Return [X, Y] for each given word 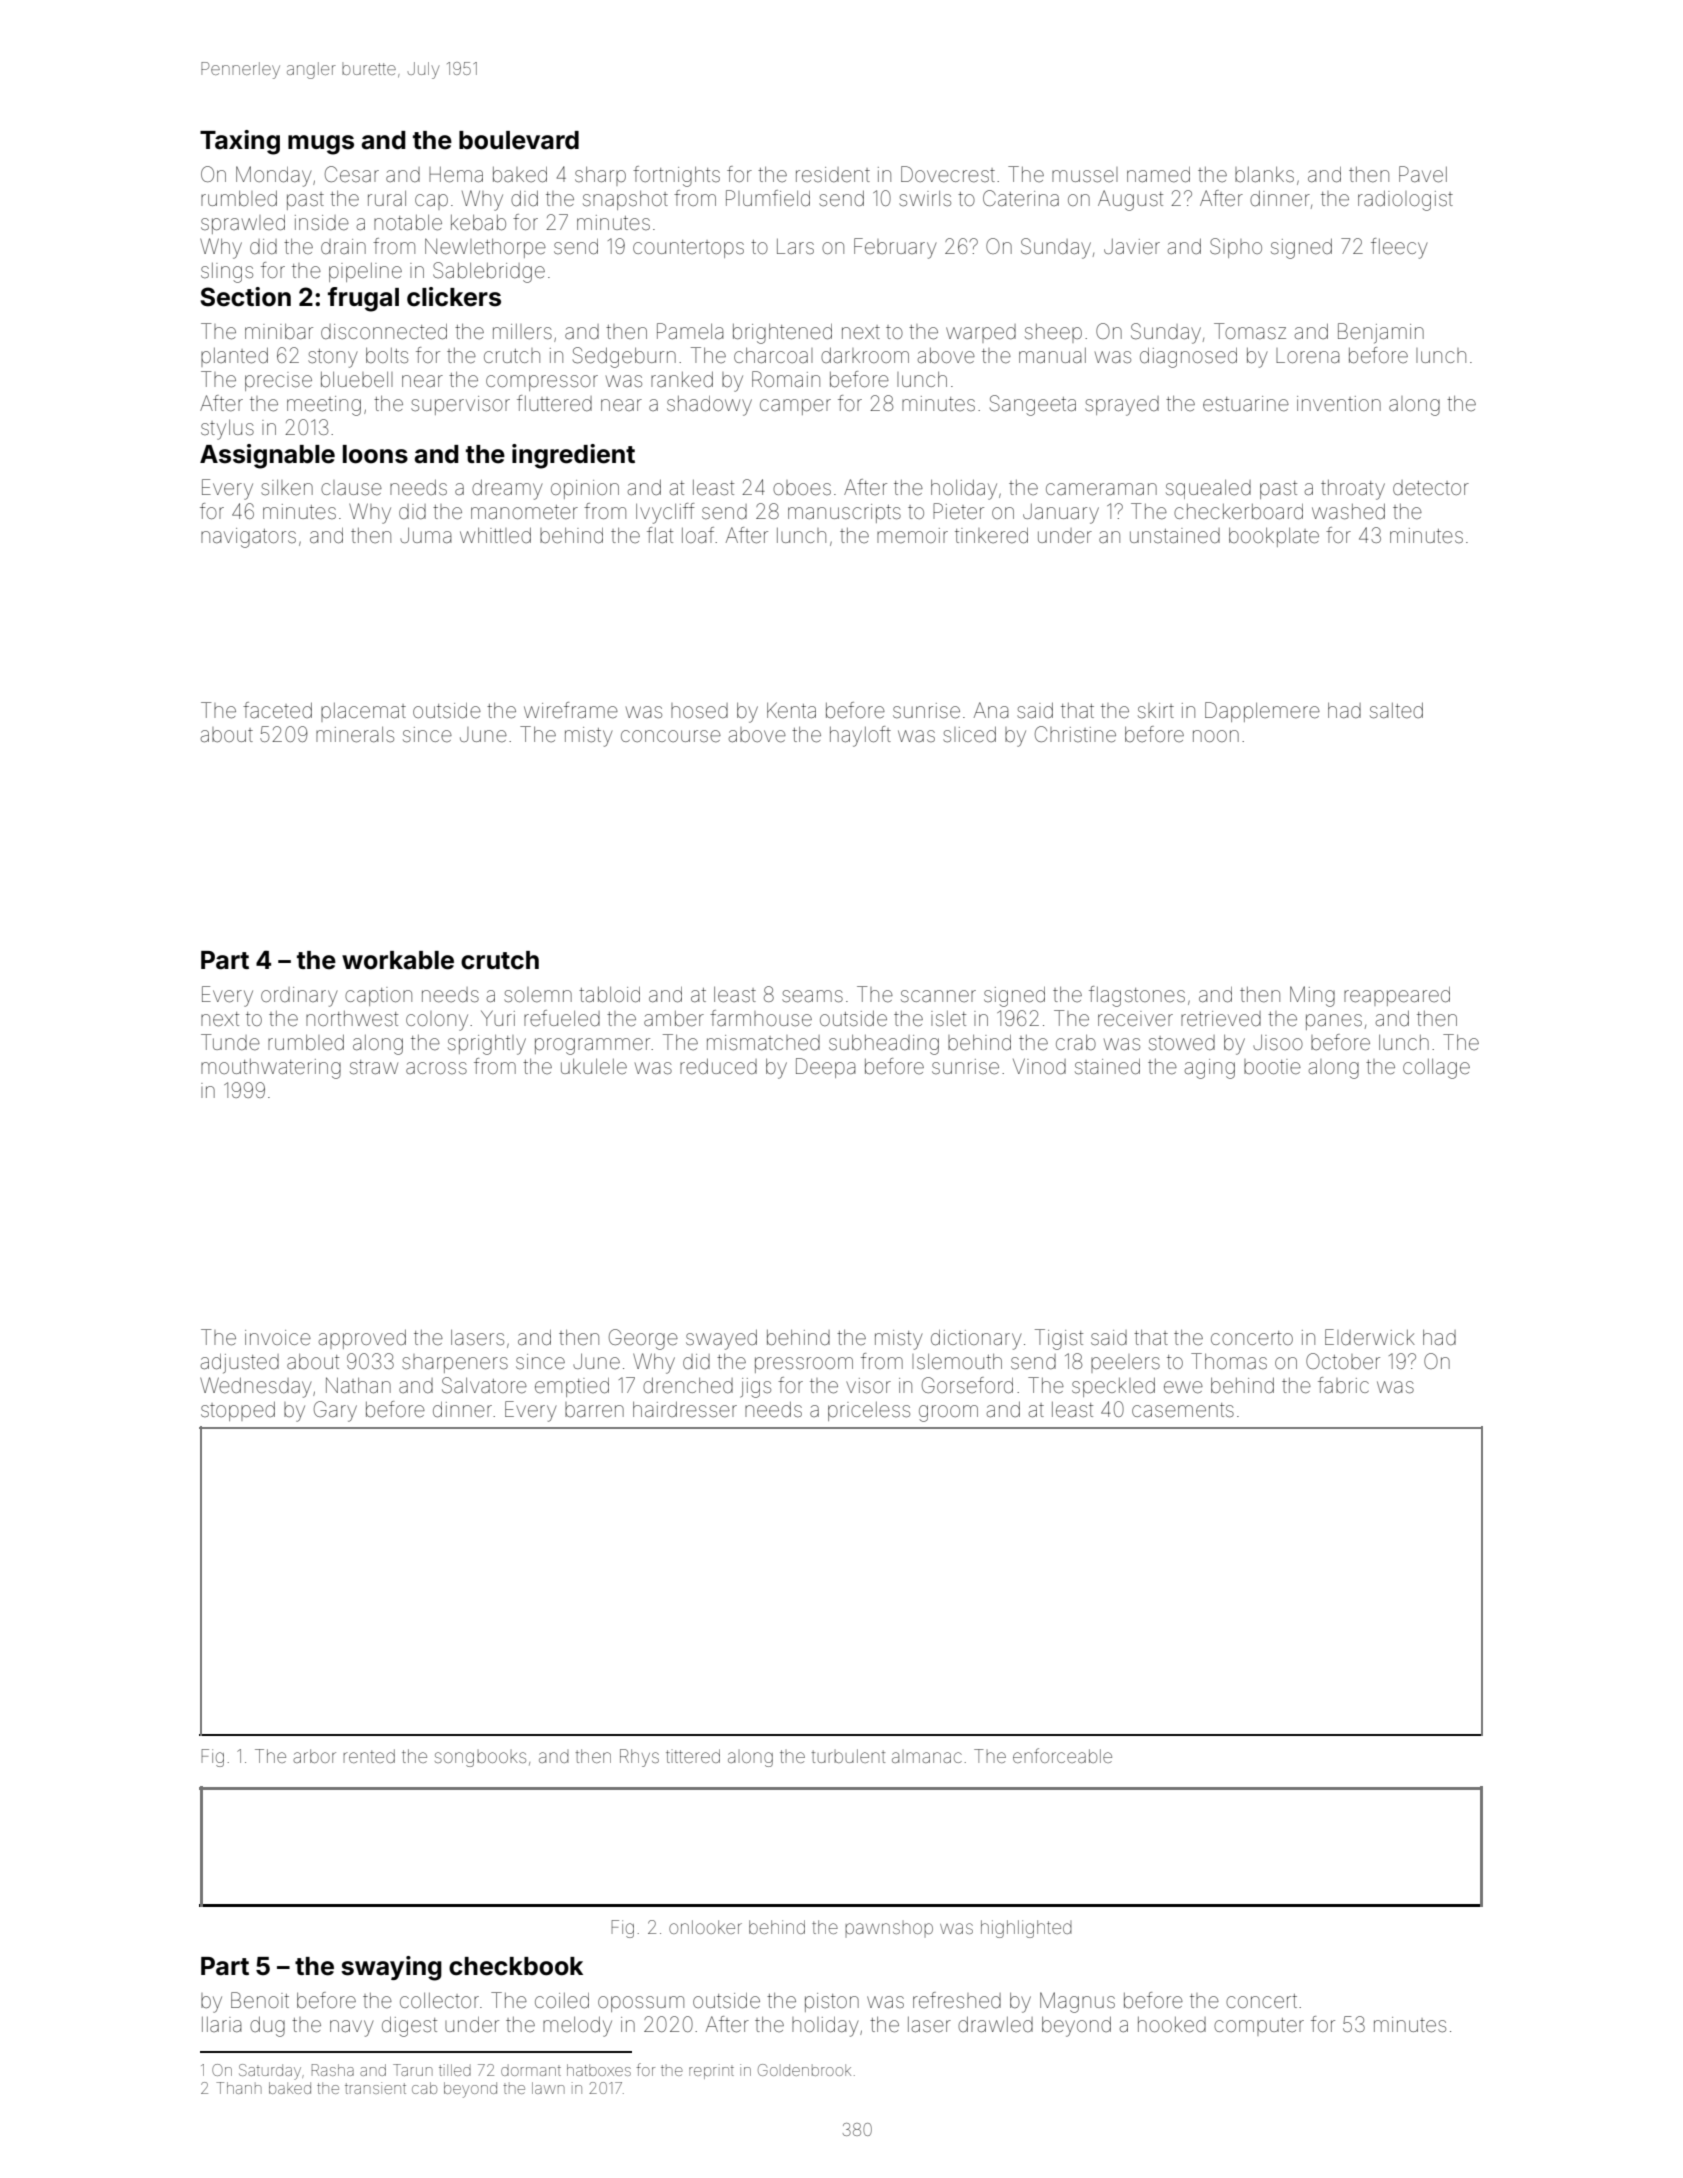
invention [1339, 404]
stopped [238, 1411]
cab [424, 2088]
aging [1210, 1069]
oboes [802, 488]
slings [227, 273]
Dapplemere [1262, 712]
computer [1259, 2027]
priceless [869, 1411]
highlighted [1026, 1929]
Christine [1075, 734]
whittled [495, 536]
